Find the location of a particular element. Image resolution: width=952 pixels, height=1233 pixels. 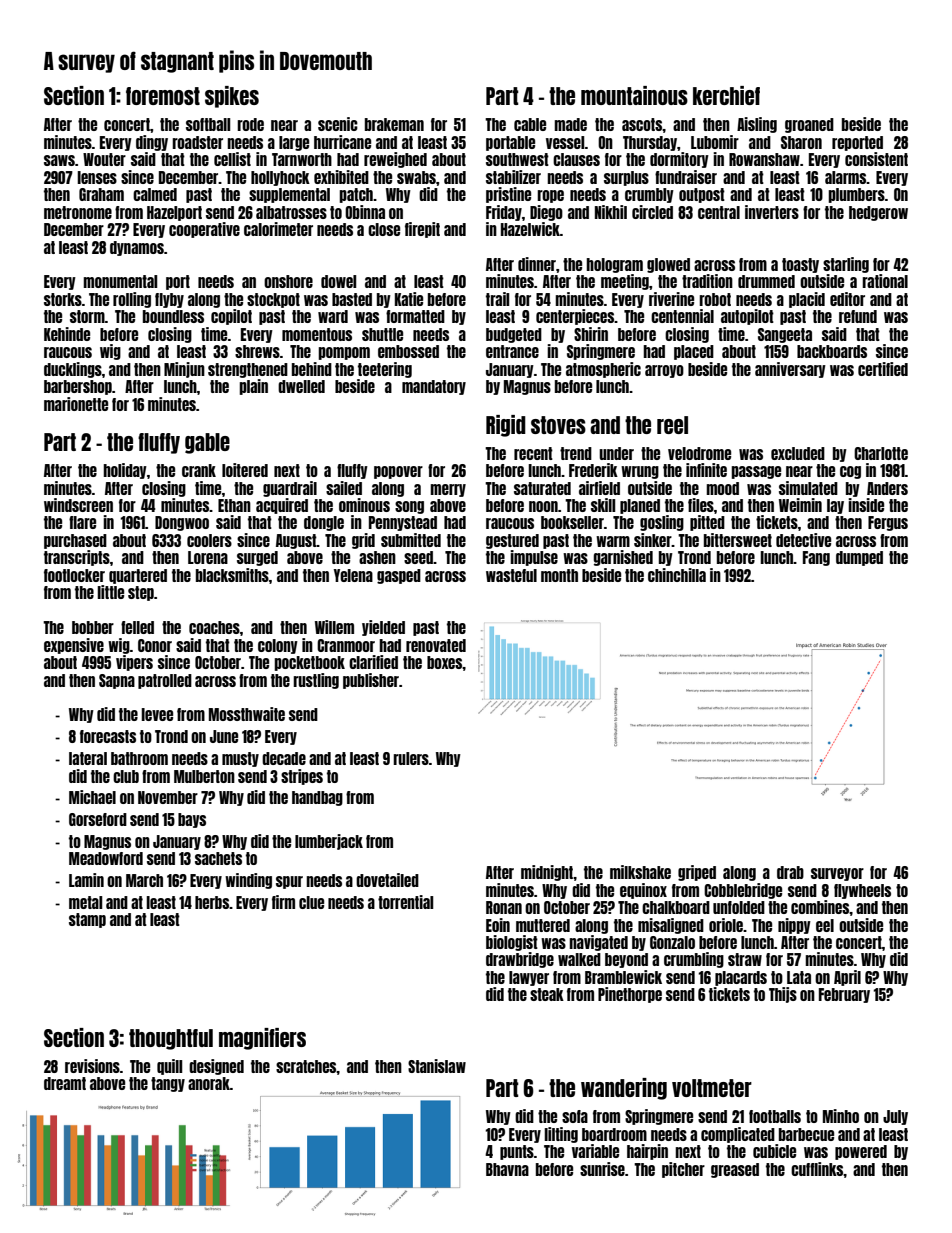

saws is located at coordinates (59, 160).
